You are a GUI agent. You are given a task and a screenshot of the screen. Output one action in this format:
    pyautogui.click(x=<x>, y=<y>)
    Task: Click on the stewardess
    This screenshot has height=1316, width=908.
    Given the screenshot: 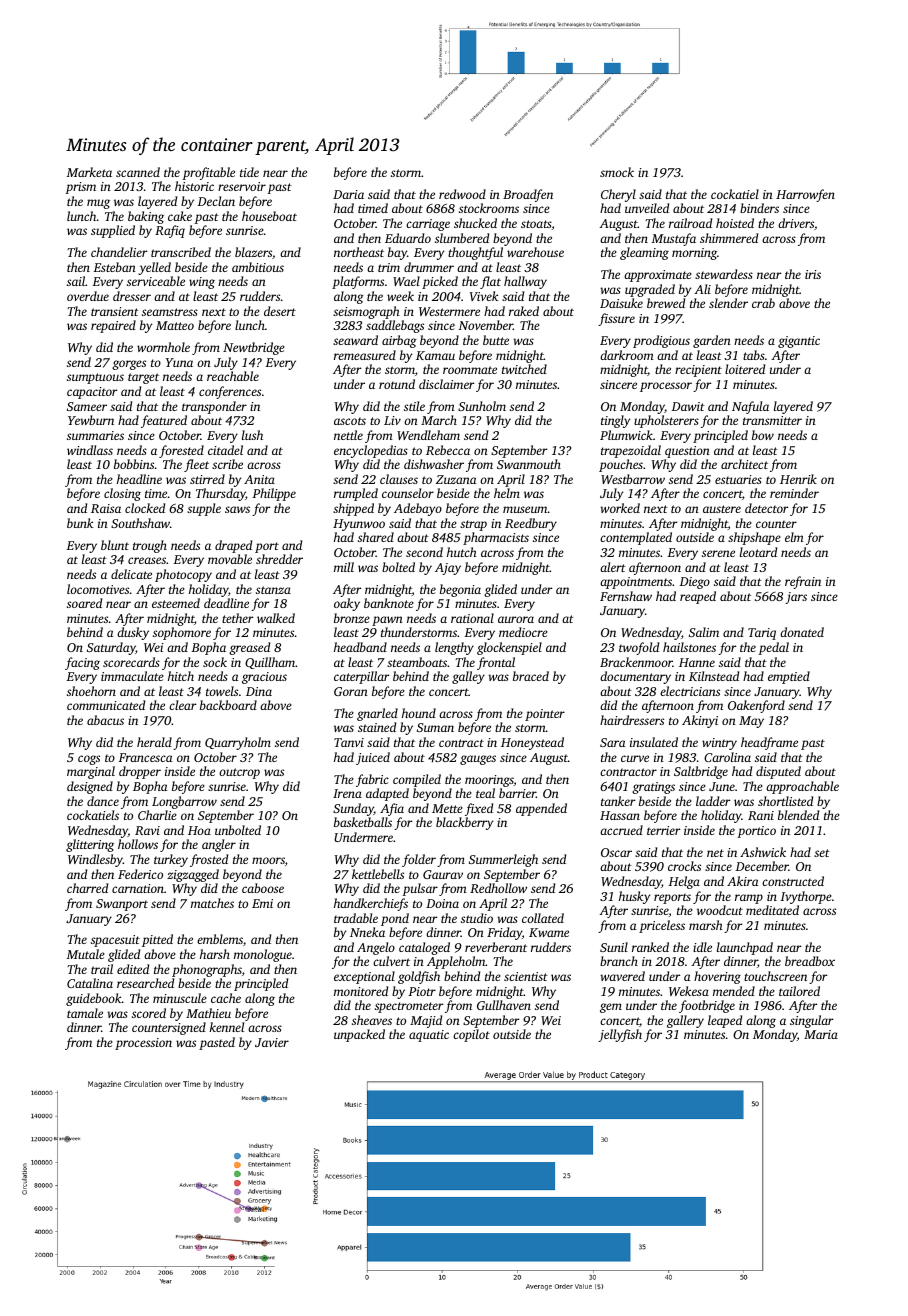 What is the action you would take?
    pyautogui.click(x=724, y=274)
